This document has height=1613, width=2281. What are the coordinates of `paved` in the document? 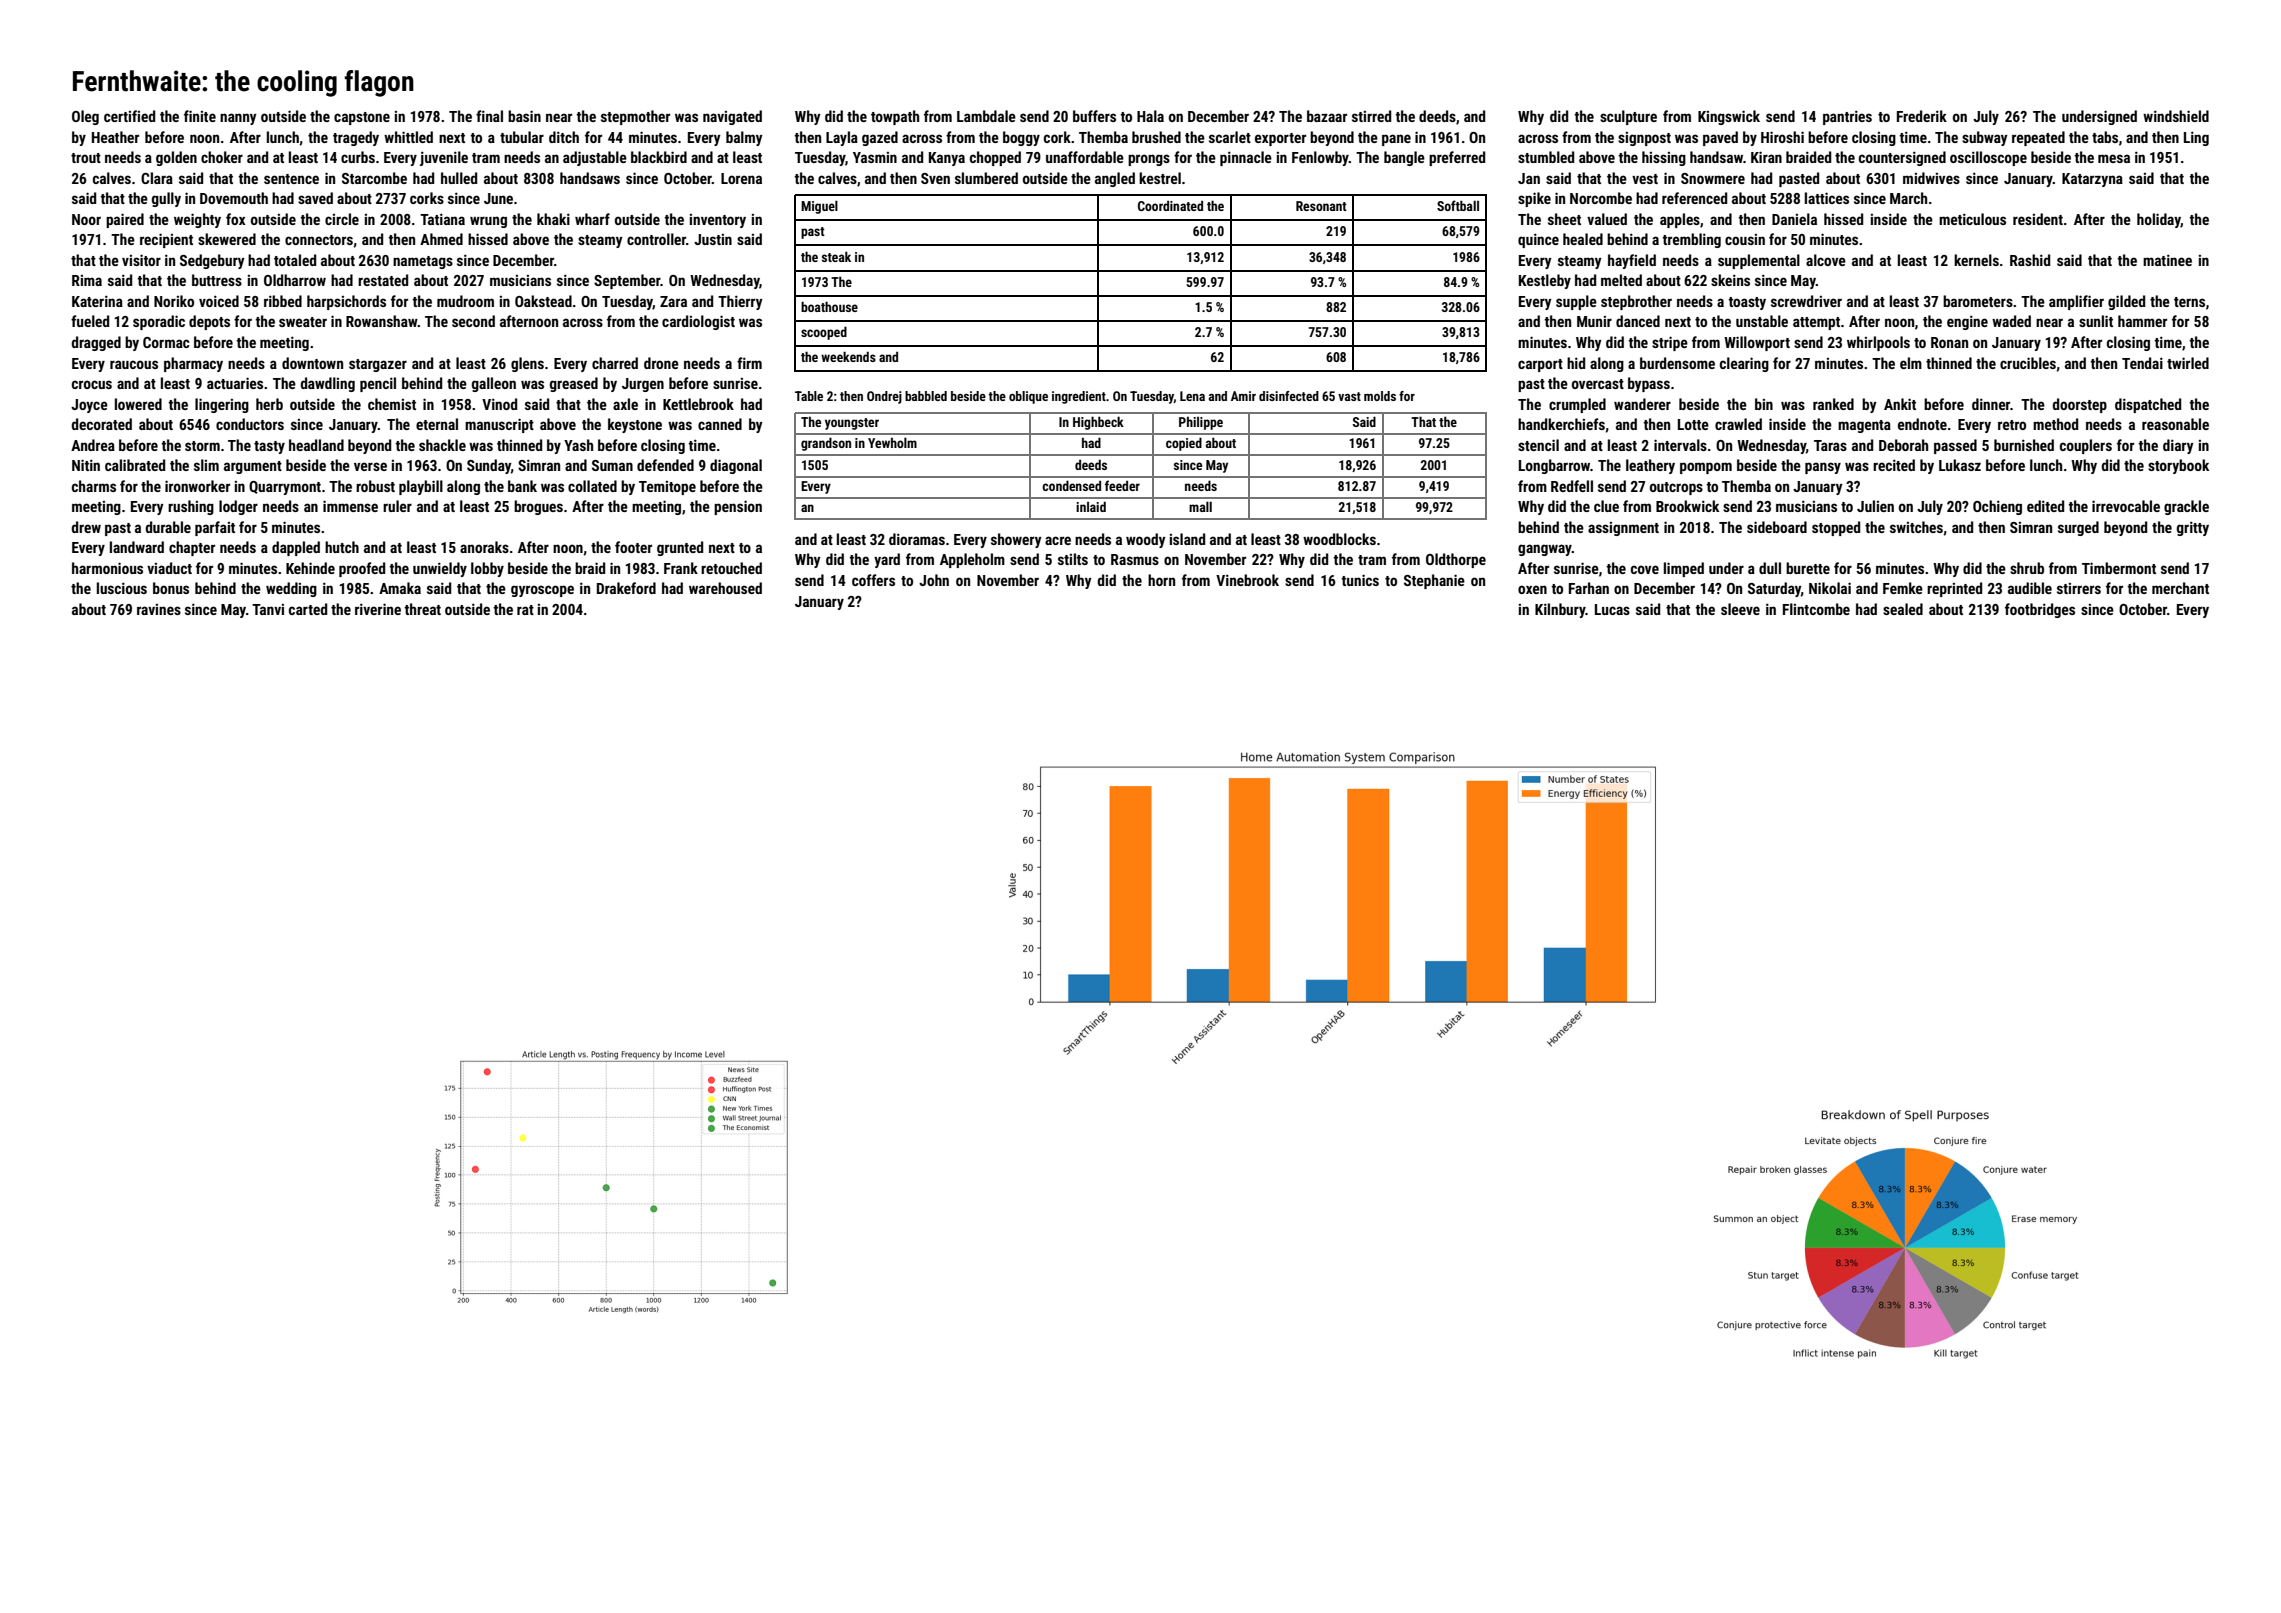 It's located at (1720, 138).
